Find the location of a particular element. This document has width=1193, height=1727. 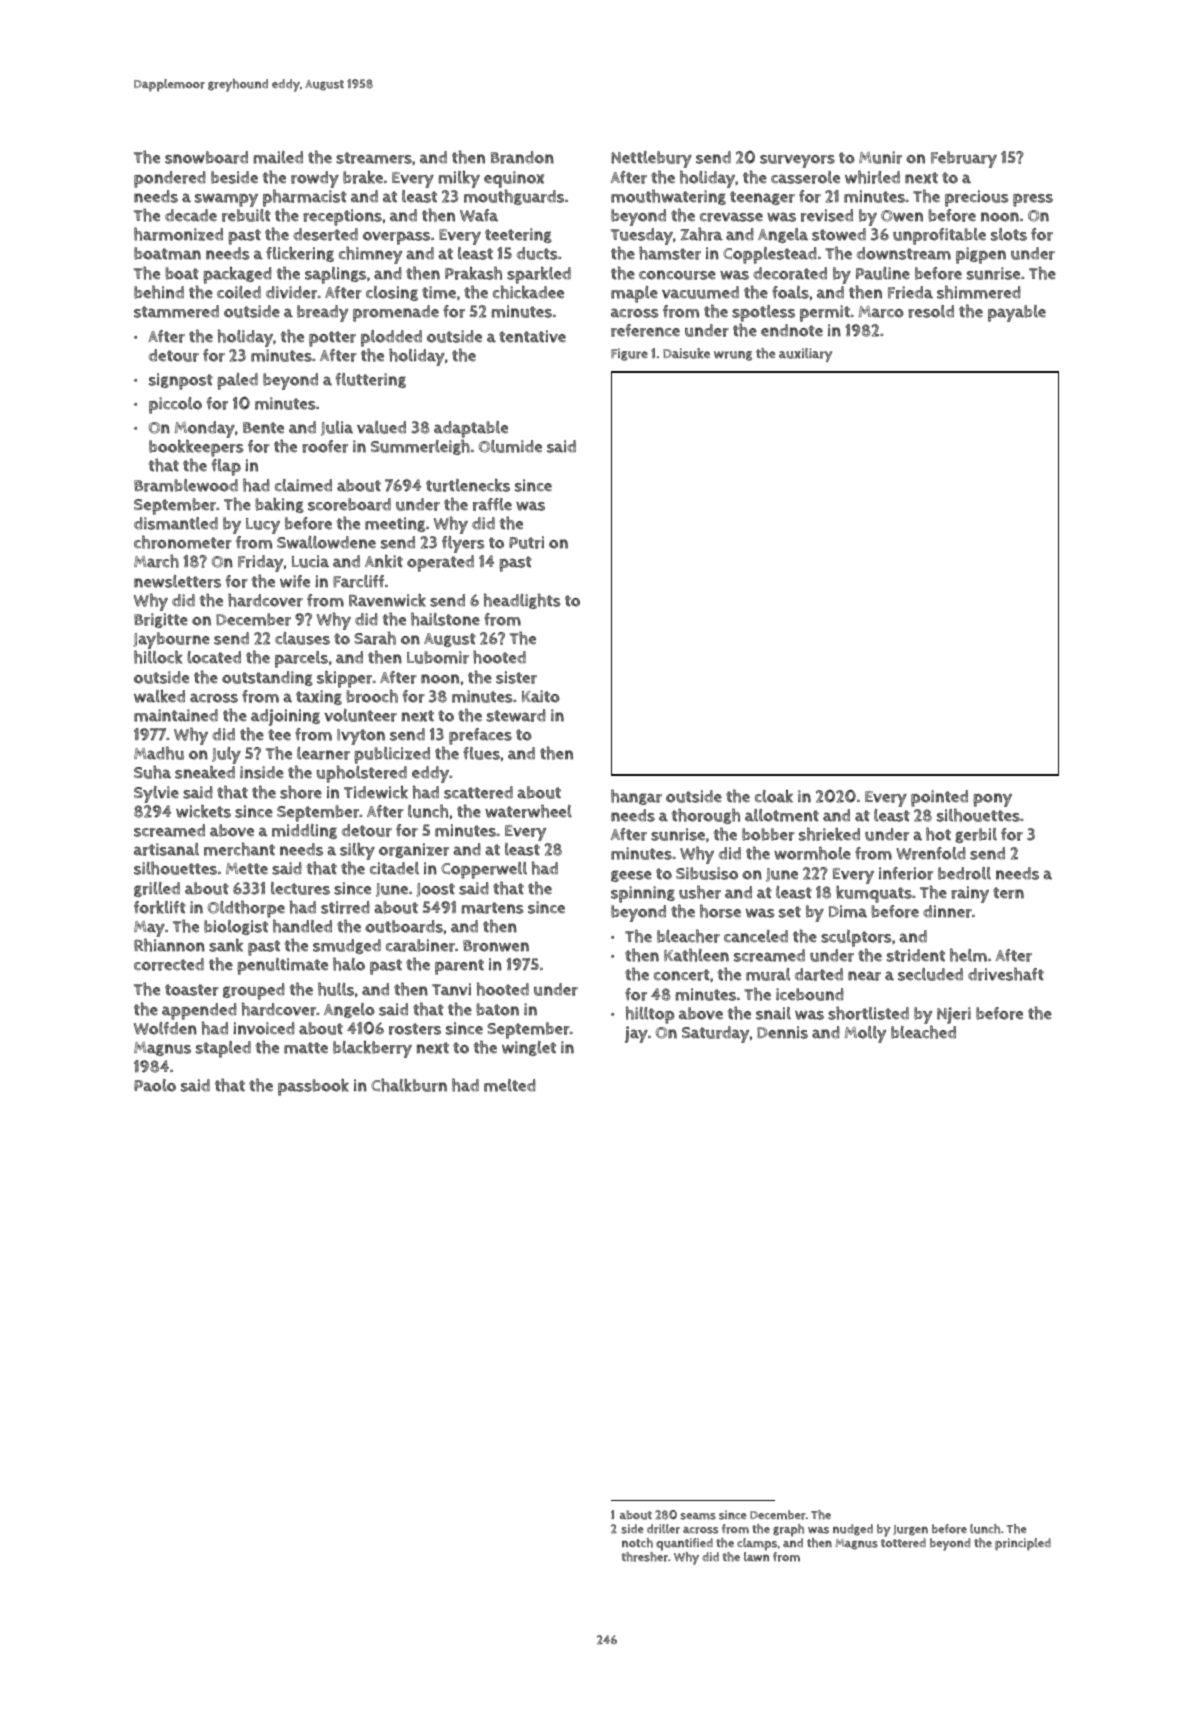

mailed is located at coordinates (278, 157).
